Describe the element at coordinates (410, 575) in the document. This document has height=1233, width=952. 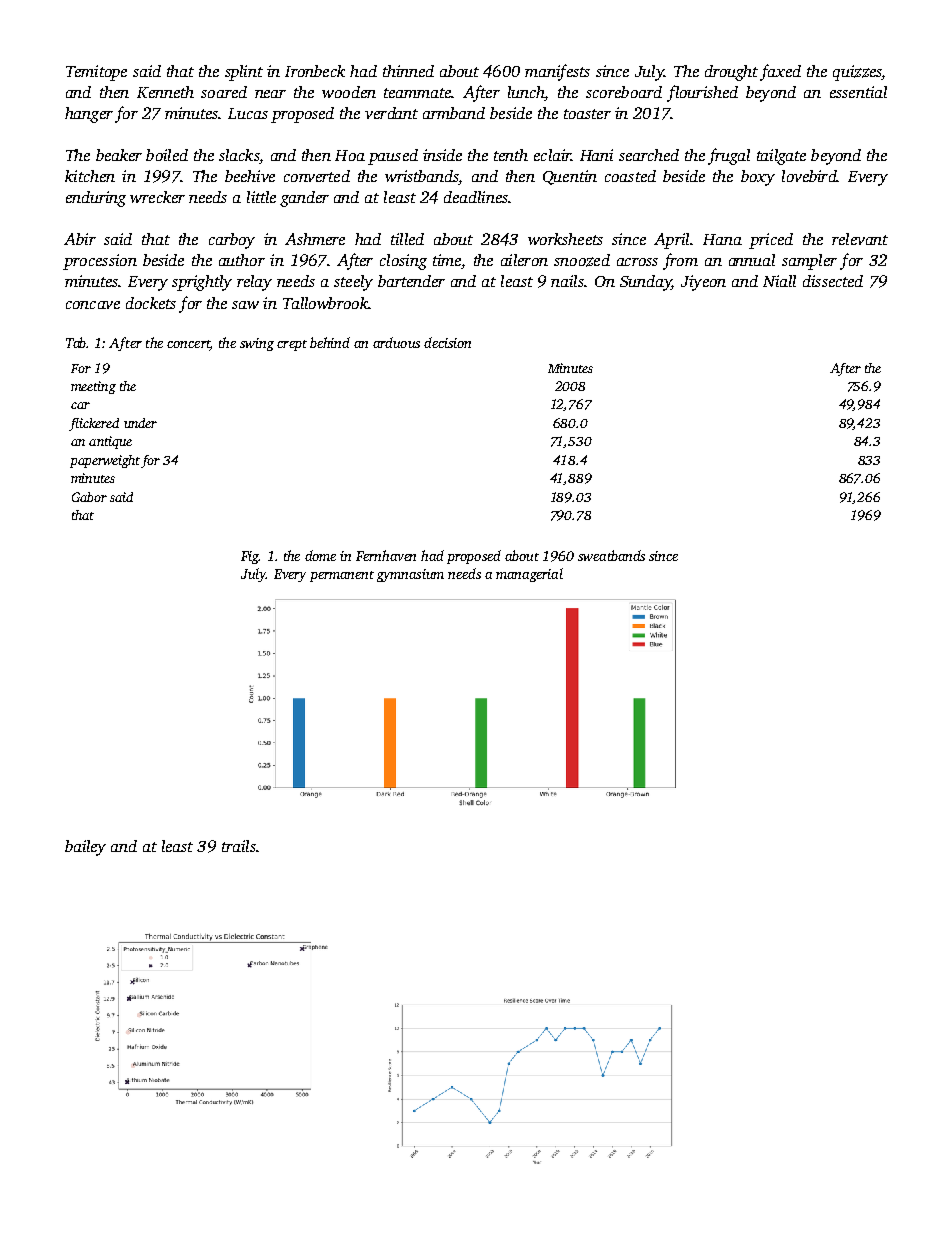
I see `gymnasium` at that location.
